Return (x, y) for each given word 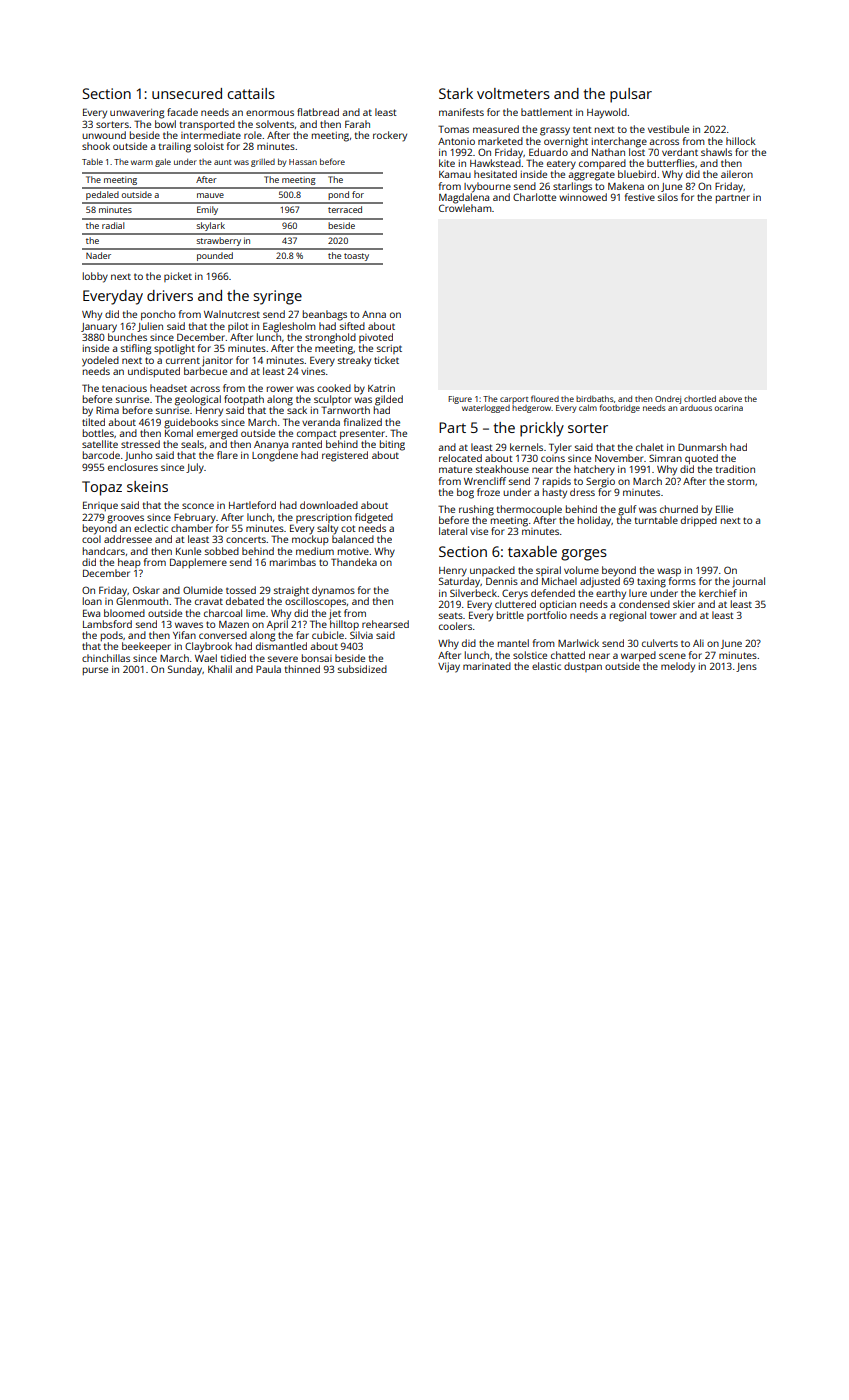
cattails (251, 93)
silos (668, 197)
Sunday (185, 670)
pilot (238, 327)
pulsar (631, 95)
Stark (456, 93)
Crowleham (465, 208)
